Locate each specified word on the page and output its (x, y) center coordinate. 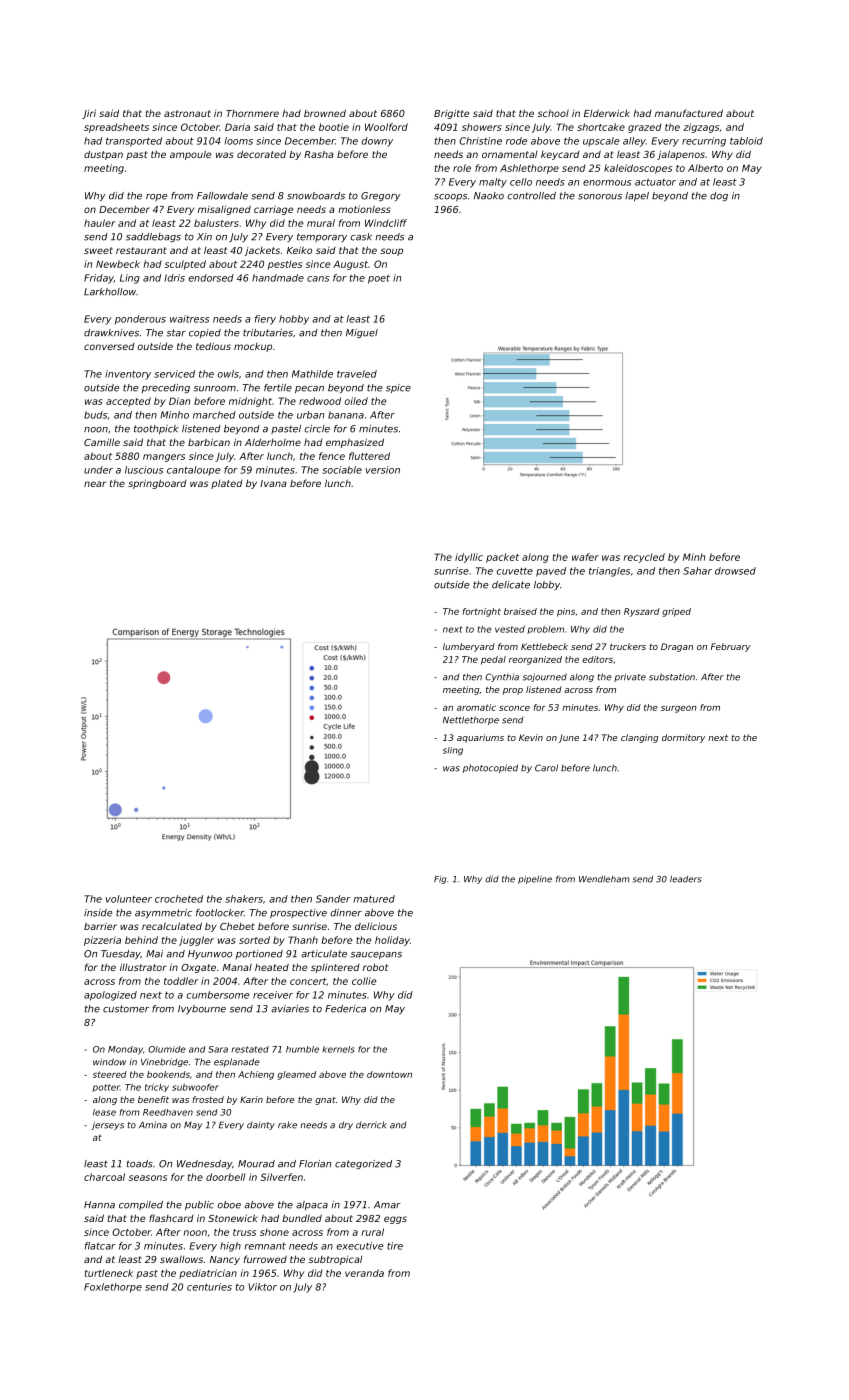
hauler (100, 223)
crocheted (179, 899)
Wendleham (604, 879)
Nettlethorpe (471, 720)
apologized (110, 996)
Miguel (362, 333)
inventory (128, 375)
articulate (324, 954)
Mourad (256, 1164)
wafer (585, 557)
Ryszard (642, 612)
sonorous (600, 197)
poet (379, 279)
